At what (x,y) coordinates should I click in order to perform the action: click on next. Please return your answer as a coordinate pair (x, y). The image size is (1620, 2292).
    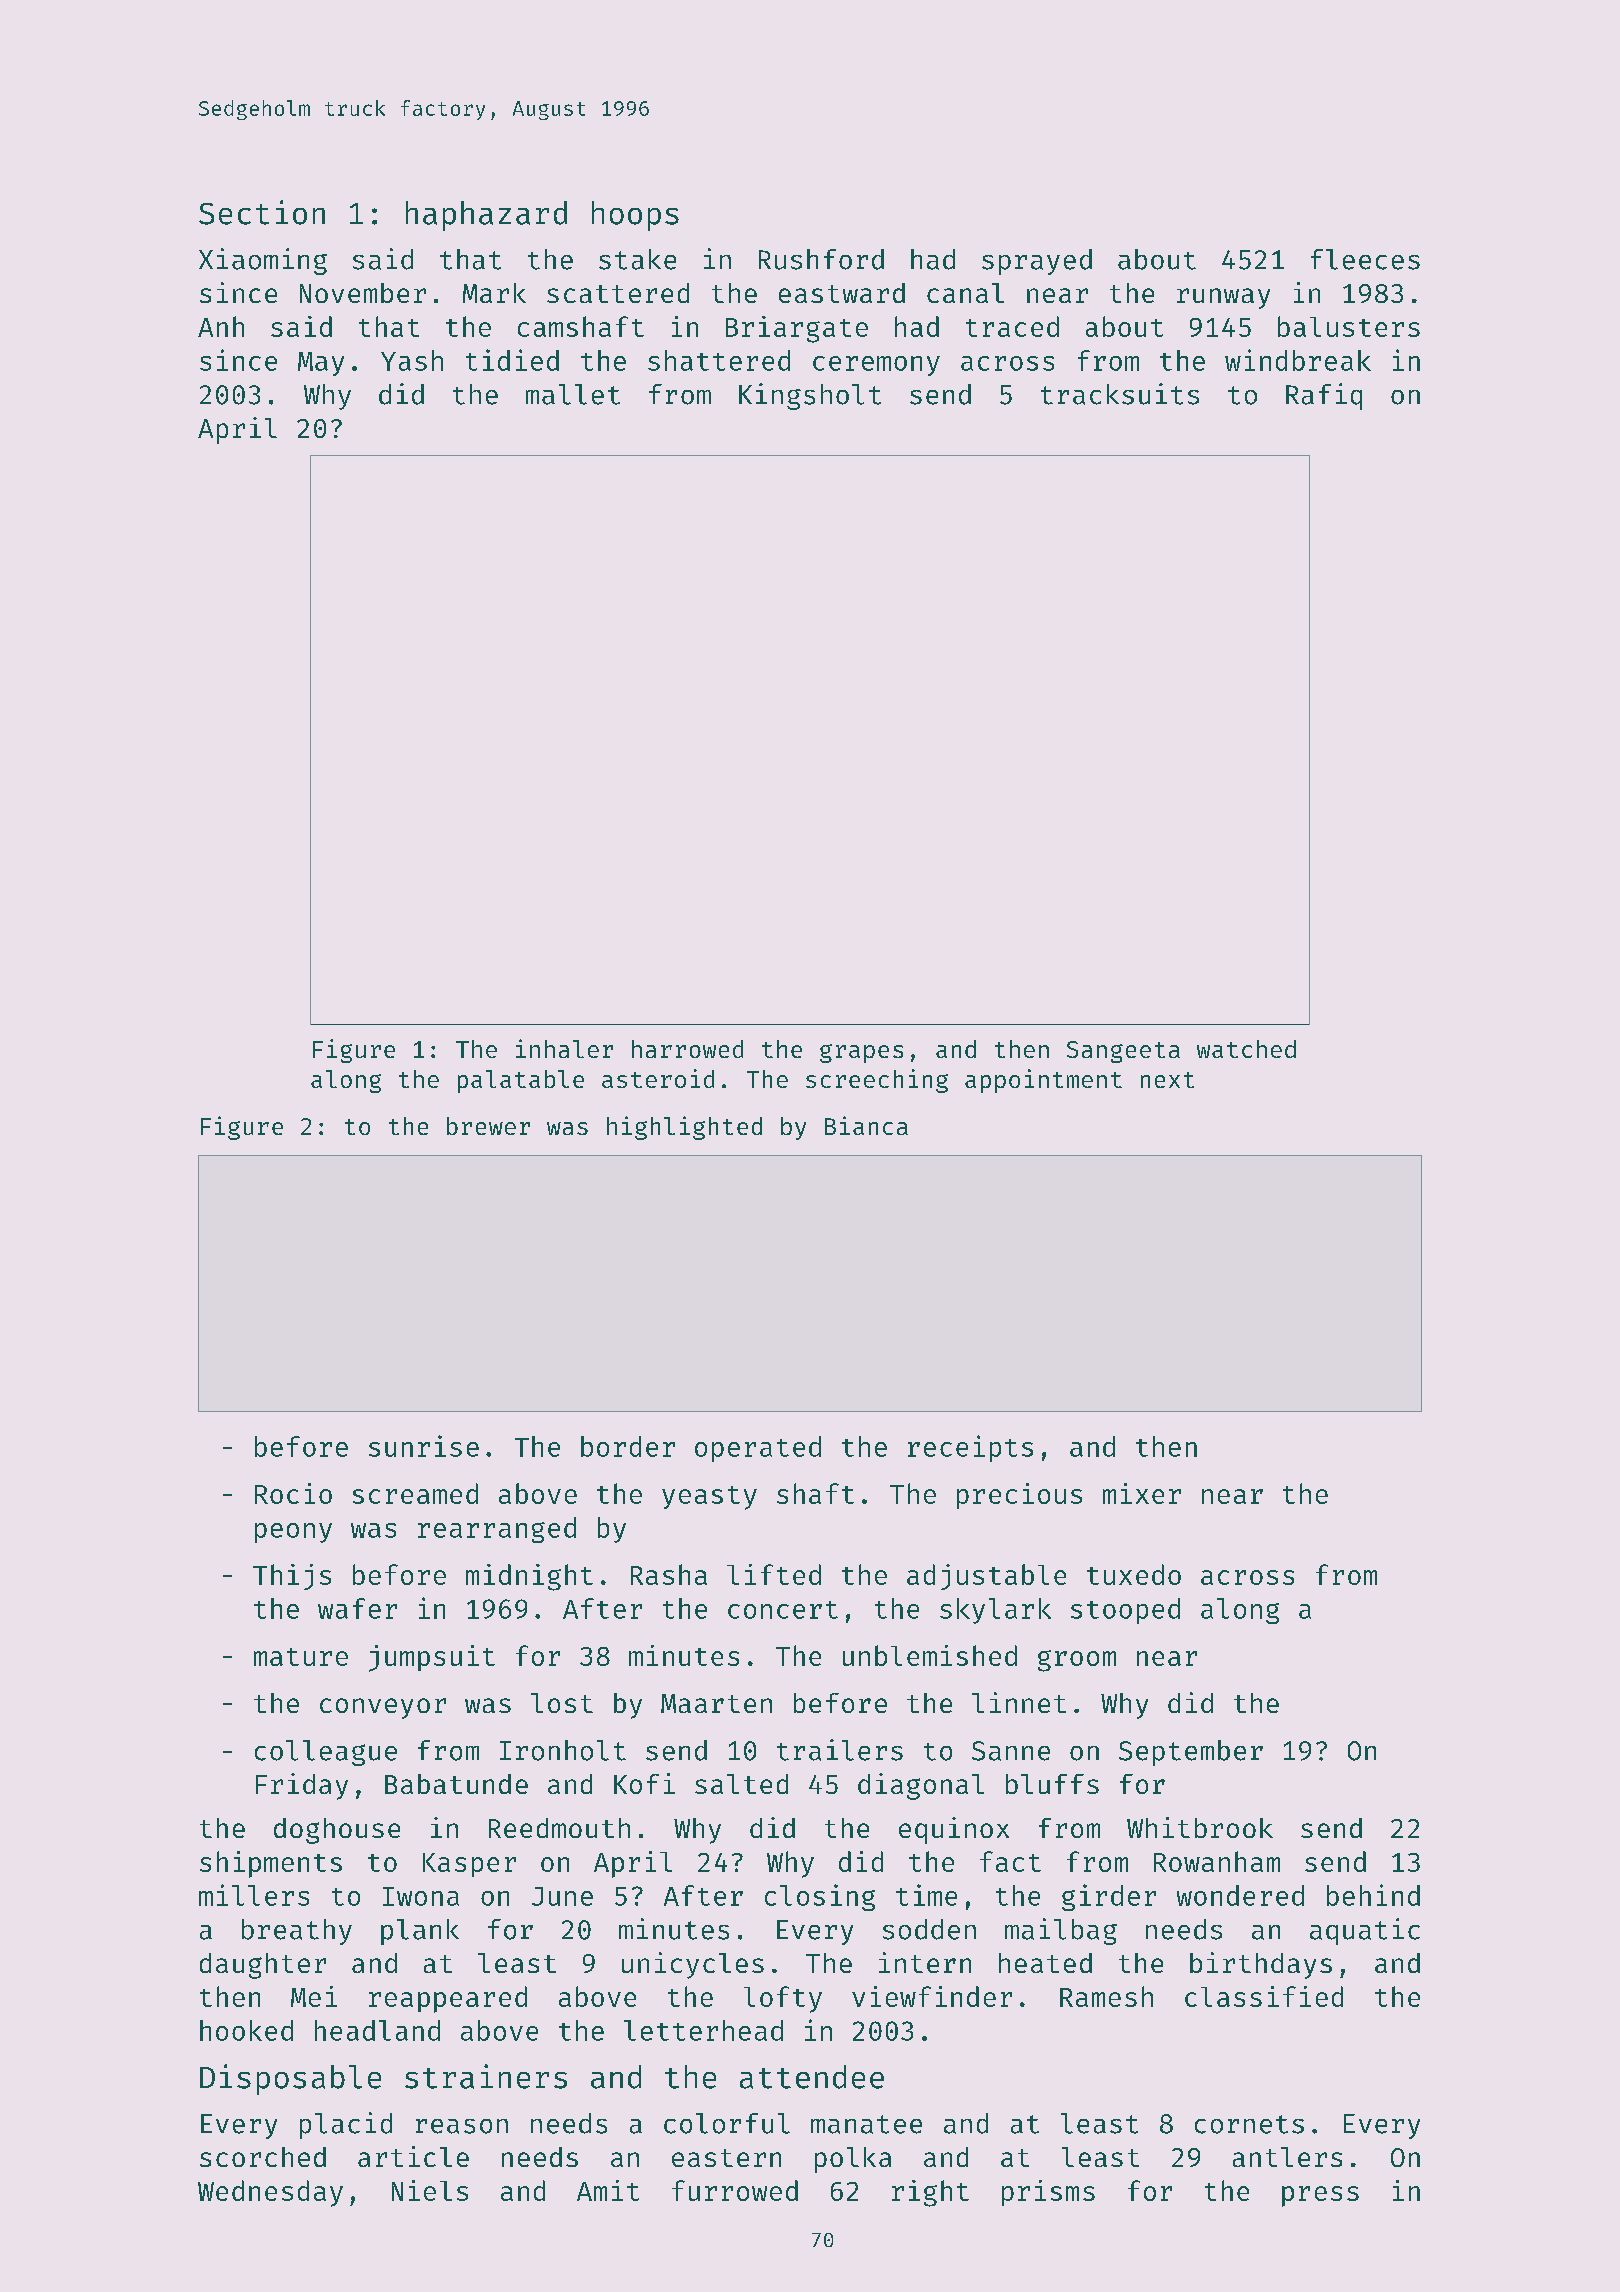
    Looking at the image, I should click on (1167, 1080).
